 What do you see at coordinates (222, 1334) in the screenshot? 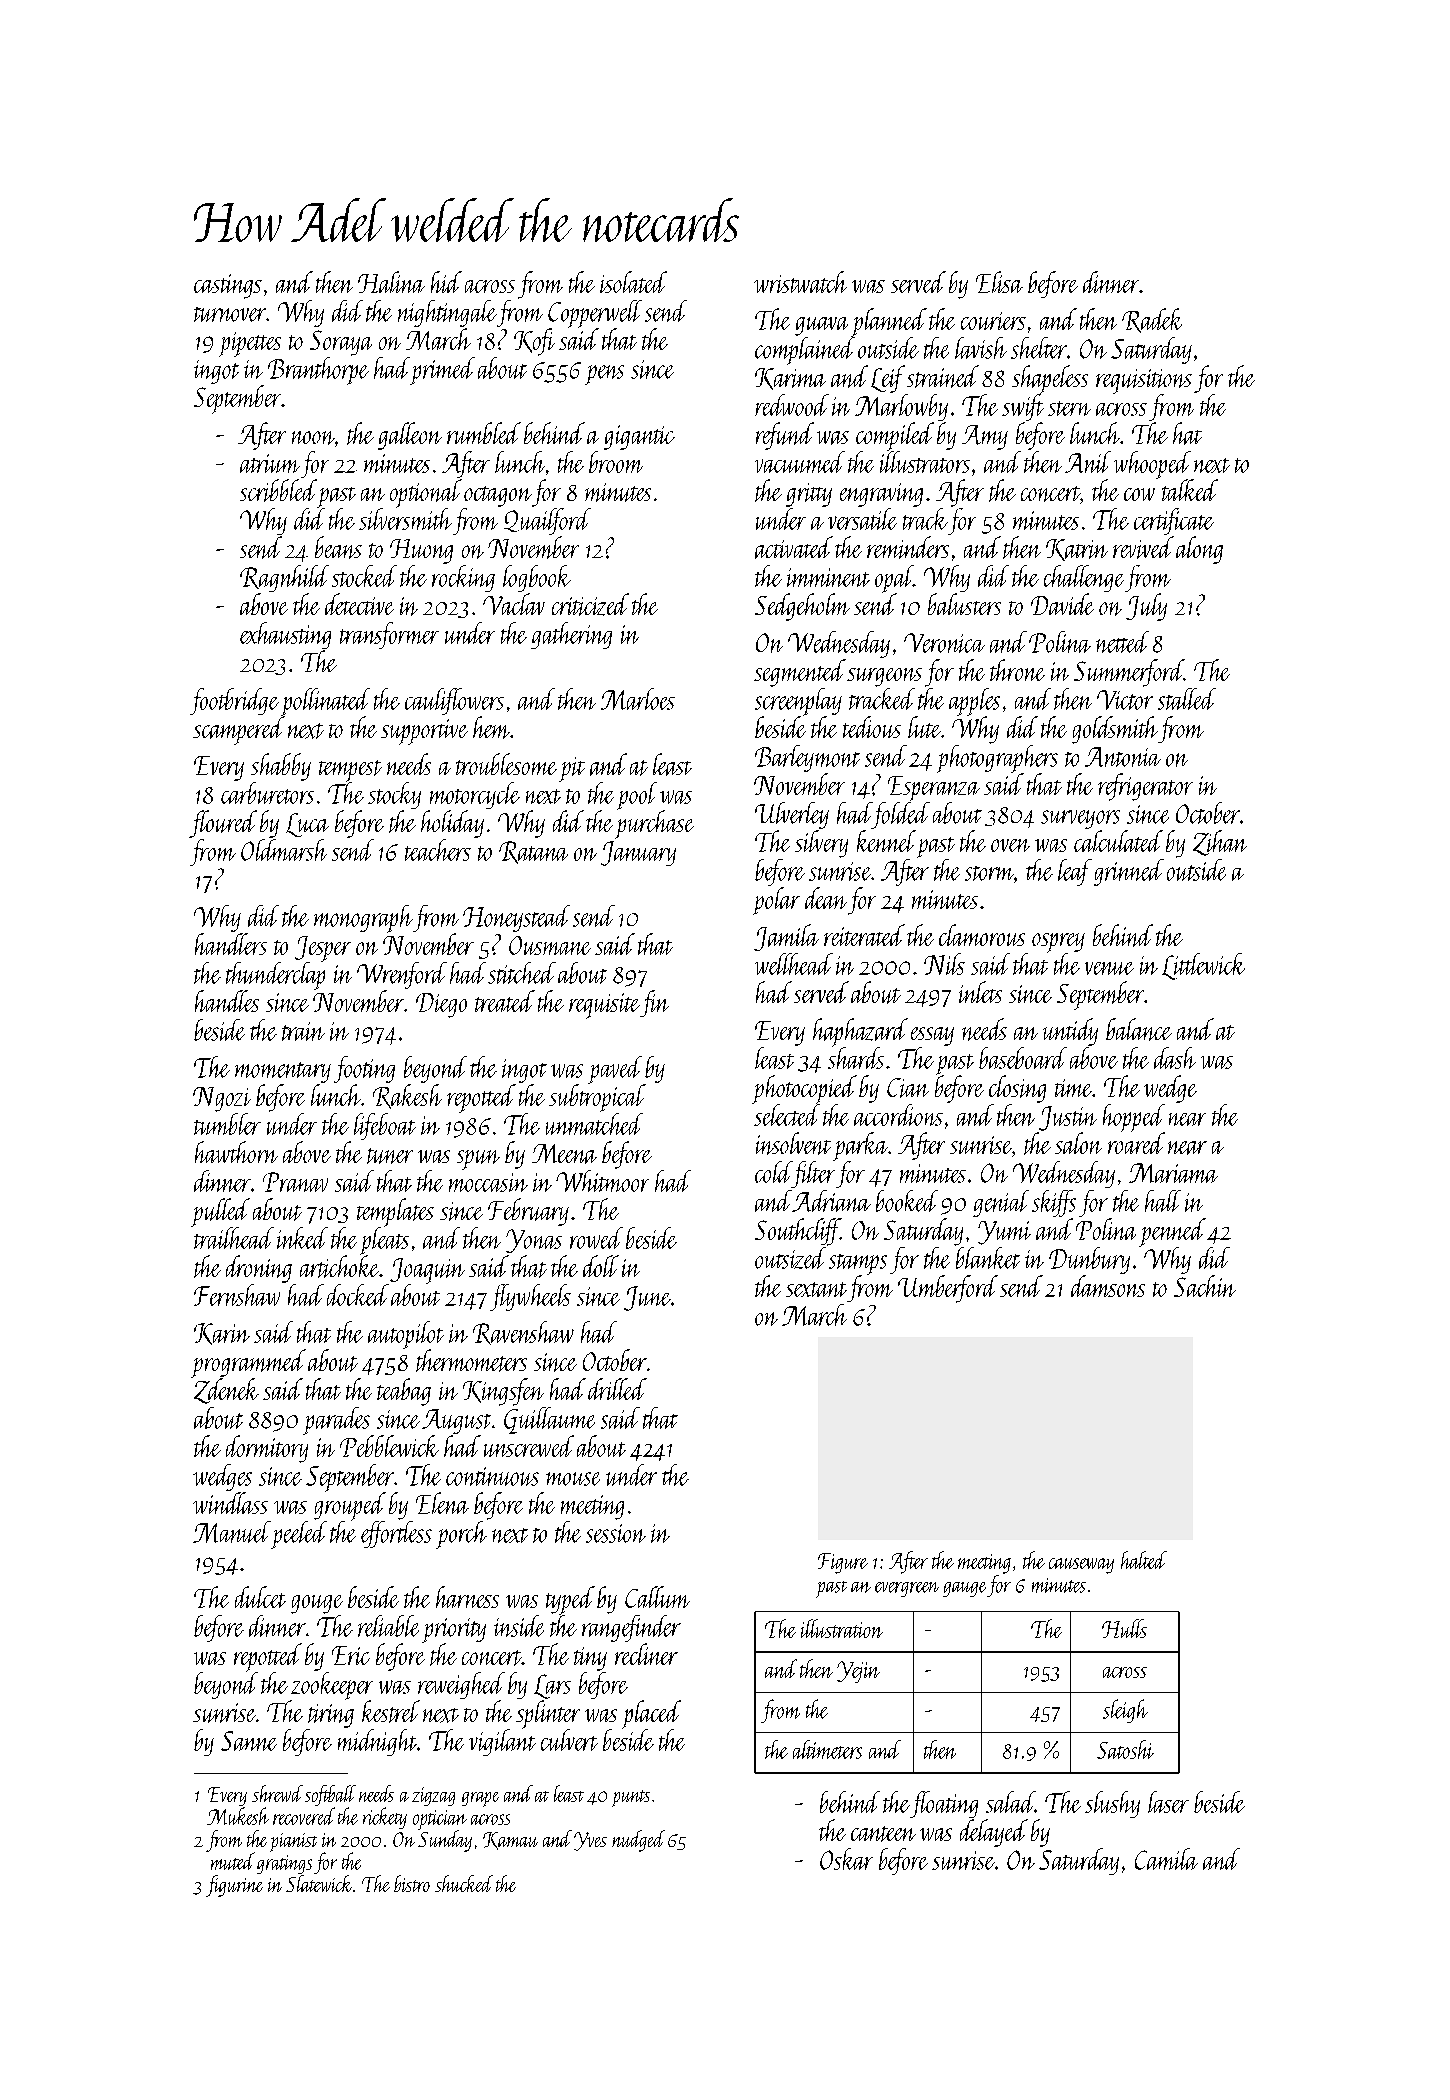
I see `Karin` at bounding box center [222, 1334].
